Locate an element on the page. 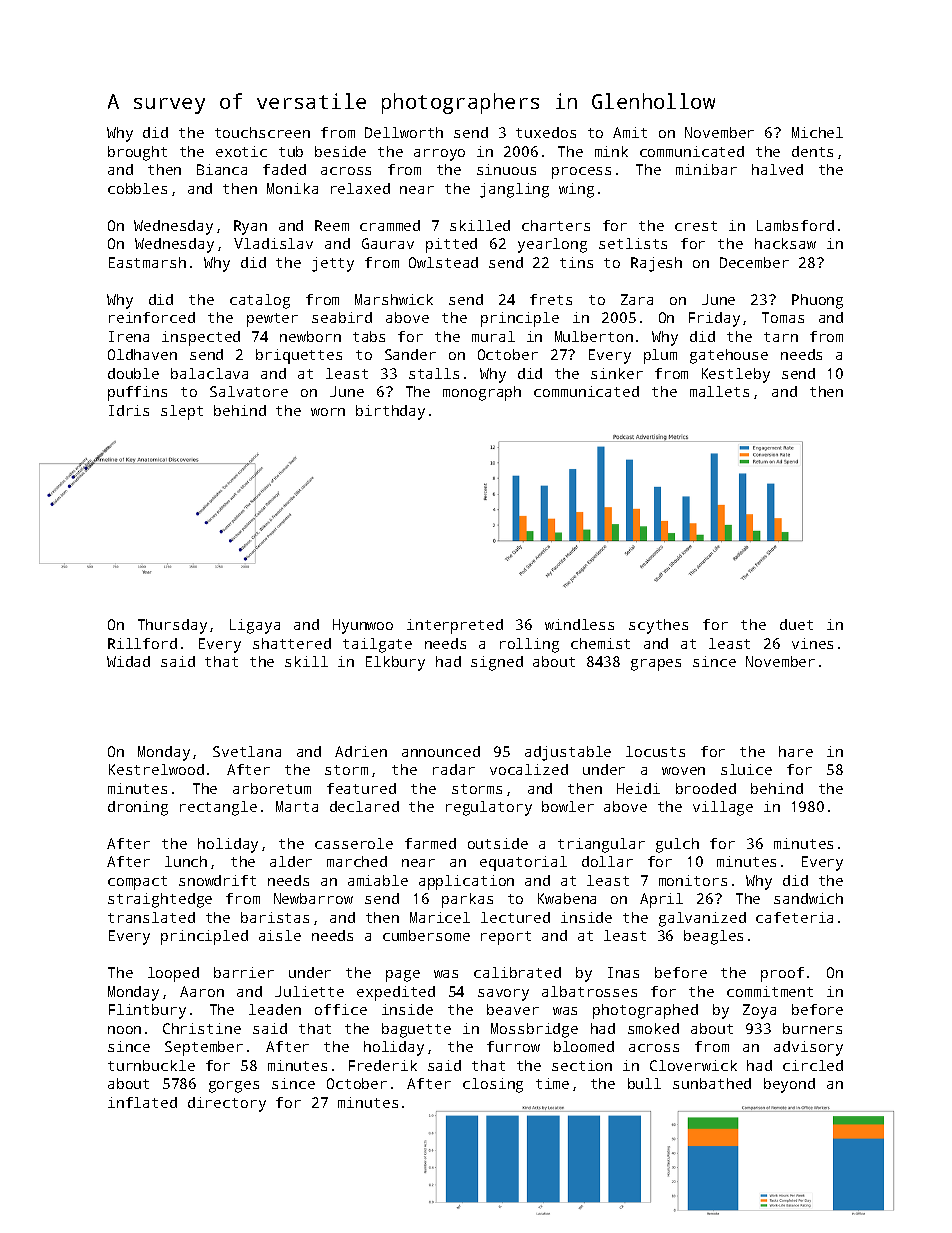 The image size is (952, 1233). mural is located at coordinates (493, 336).
